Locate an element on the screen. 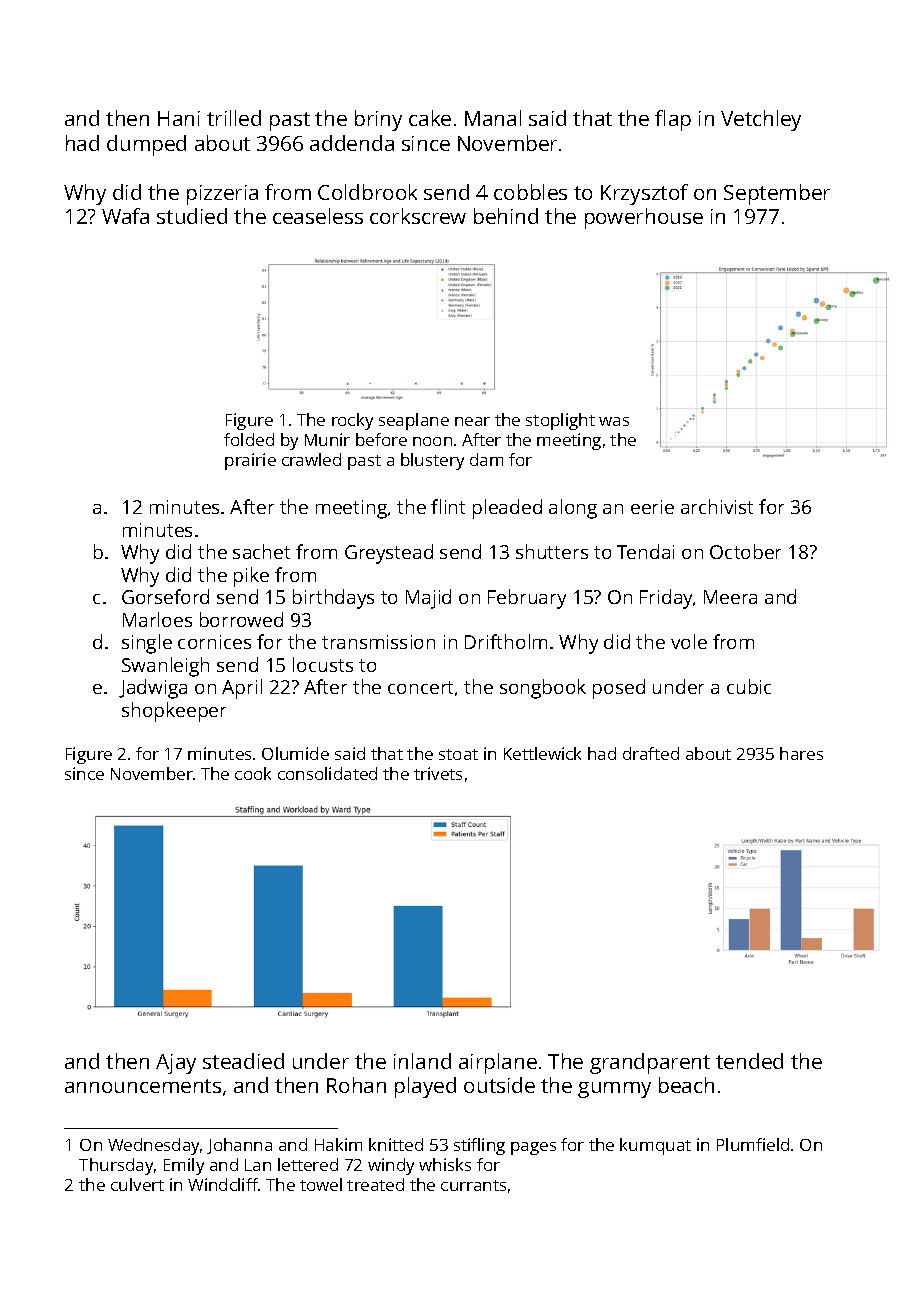 The image size is (908, 1316). was is located at coordinates (614, 421).
